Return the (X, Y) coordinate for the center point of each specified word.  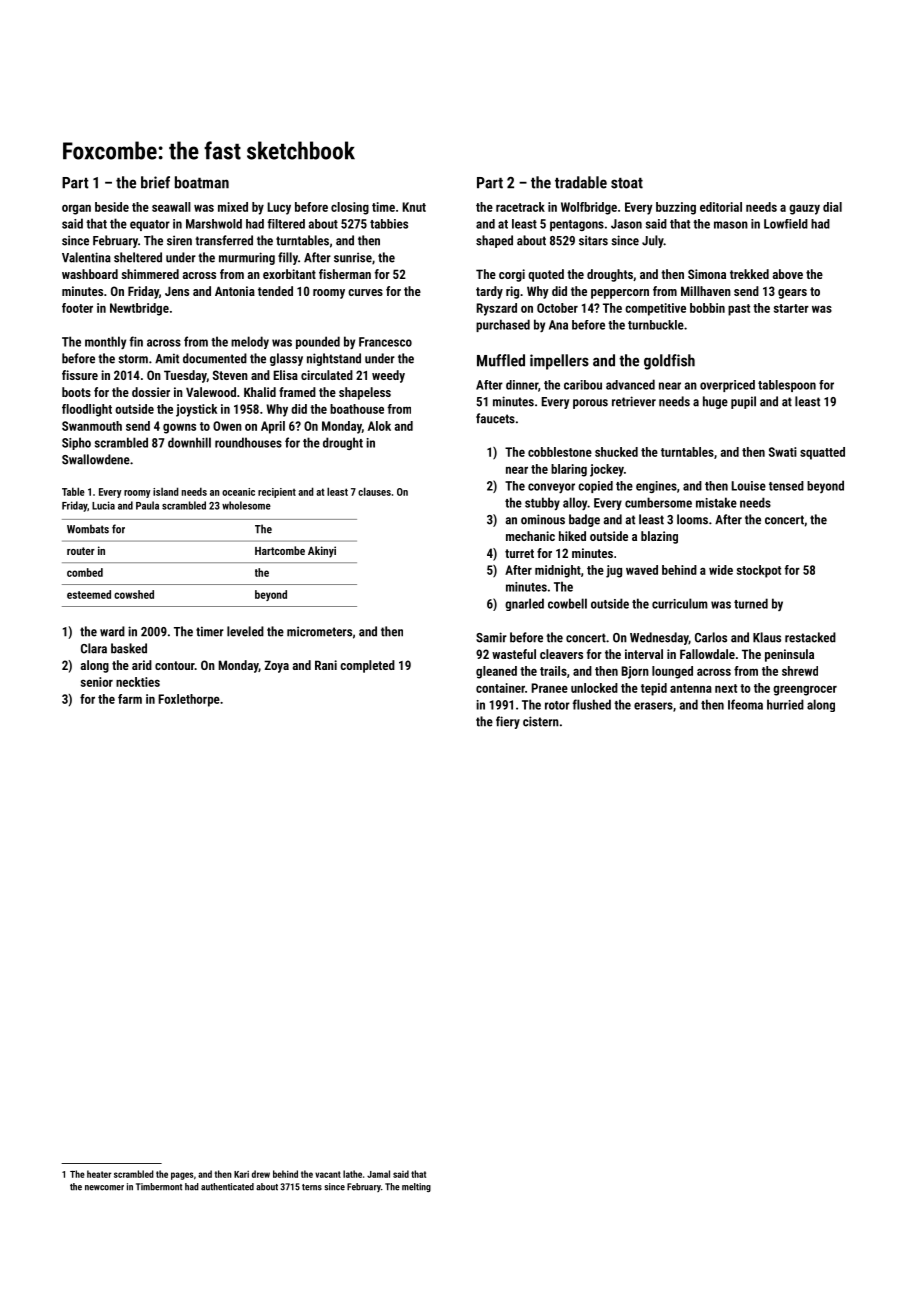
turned (751, 603)
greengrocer (805, 690)
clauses (374, 491)
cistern (541, 721)
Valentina (86, 257)
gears (792, 294)
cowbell (567, 603)
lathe (352, 1174)
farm (130, 699)
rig (512, 292)
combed (85, 572)
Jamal (378, 1174)
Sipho (76, 443)
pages (182, 1176)
